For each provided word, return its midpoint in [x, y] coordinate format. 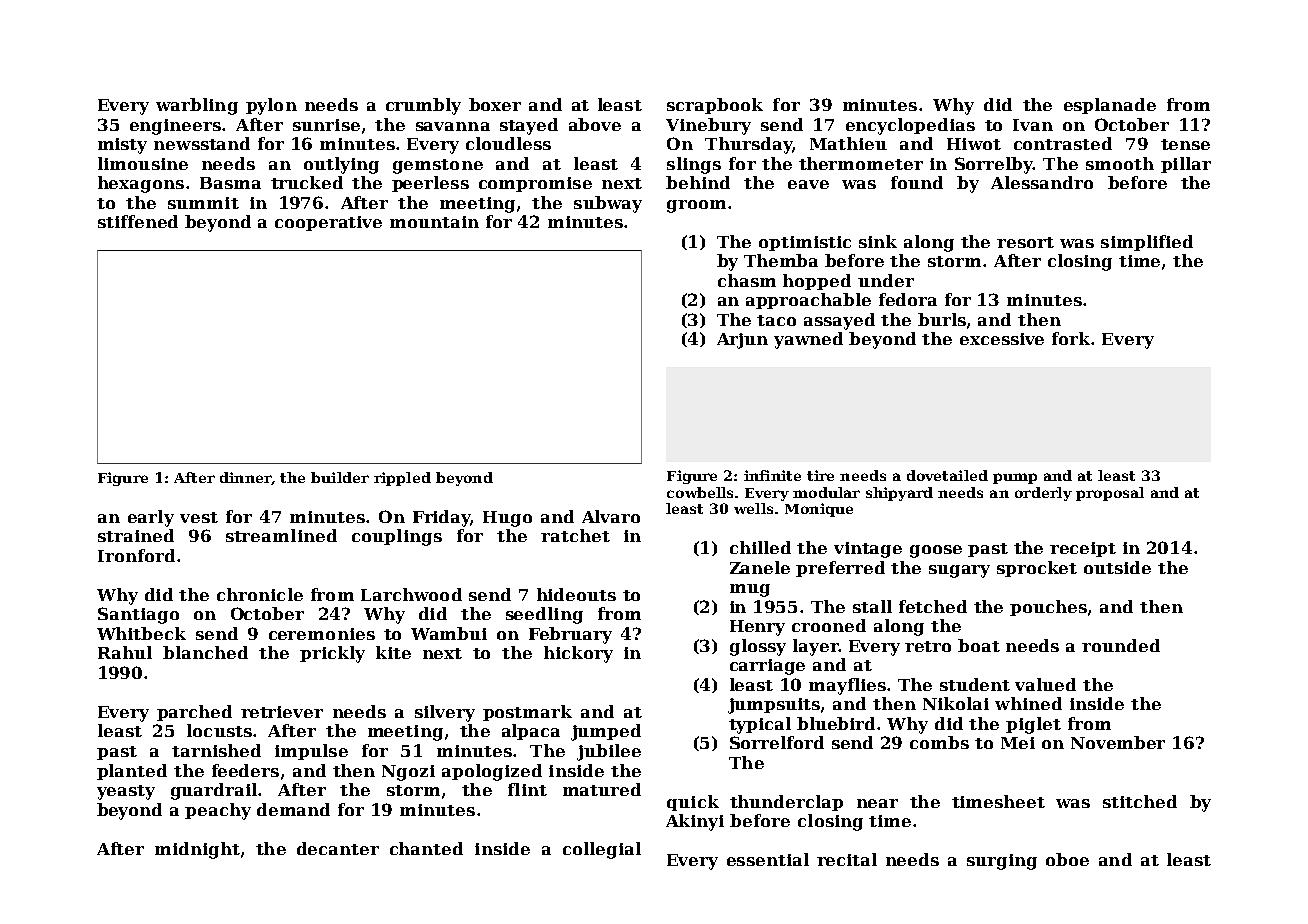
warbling [197, 106]
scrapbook [715, 106]
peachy [218, 811]
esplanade [1110, 106]
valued [1045, 684]
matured [602, 789]
